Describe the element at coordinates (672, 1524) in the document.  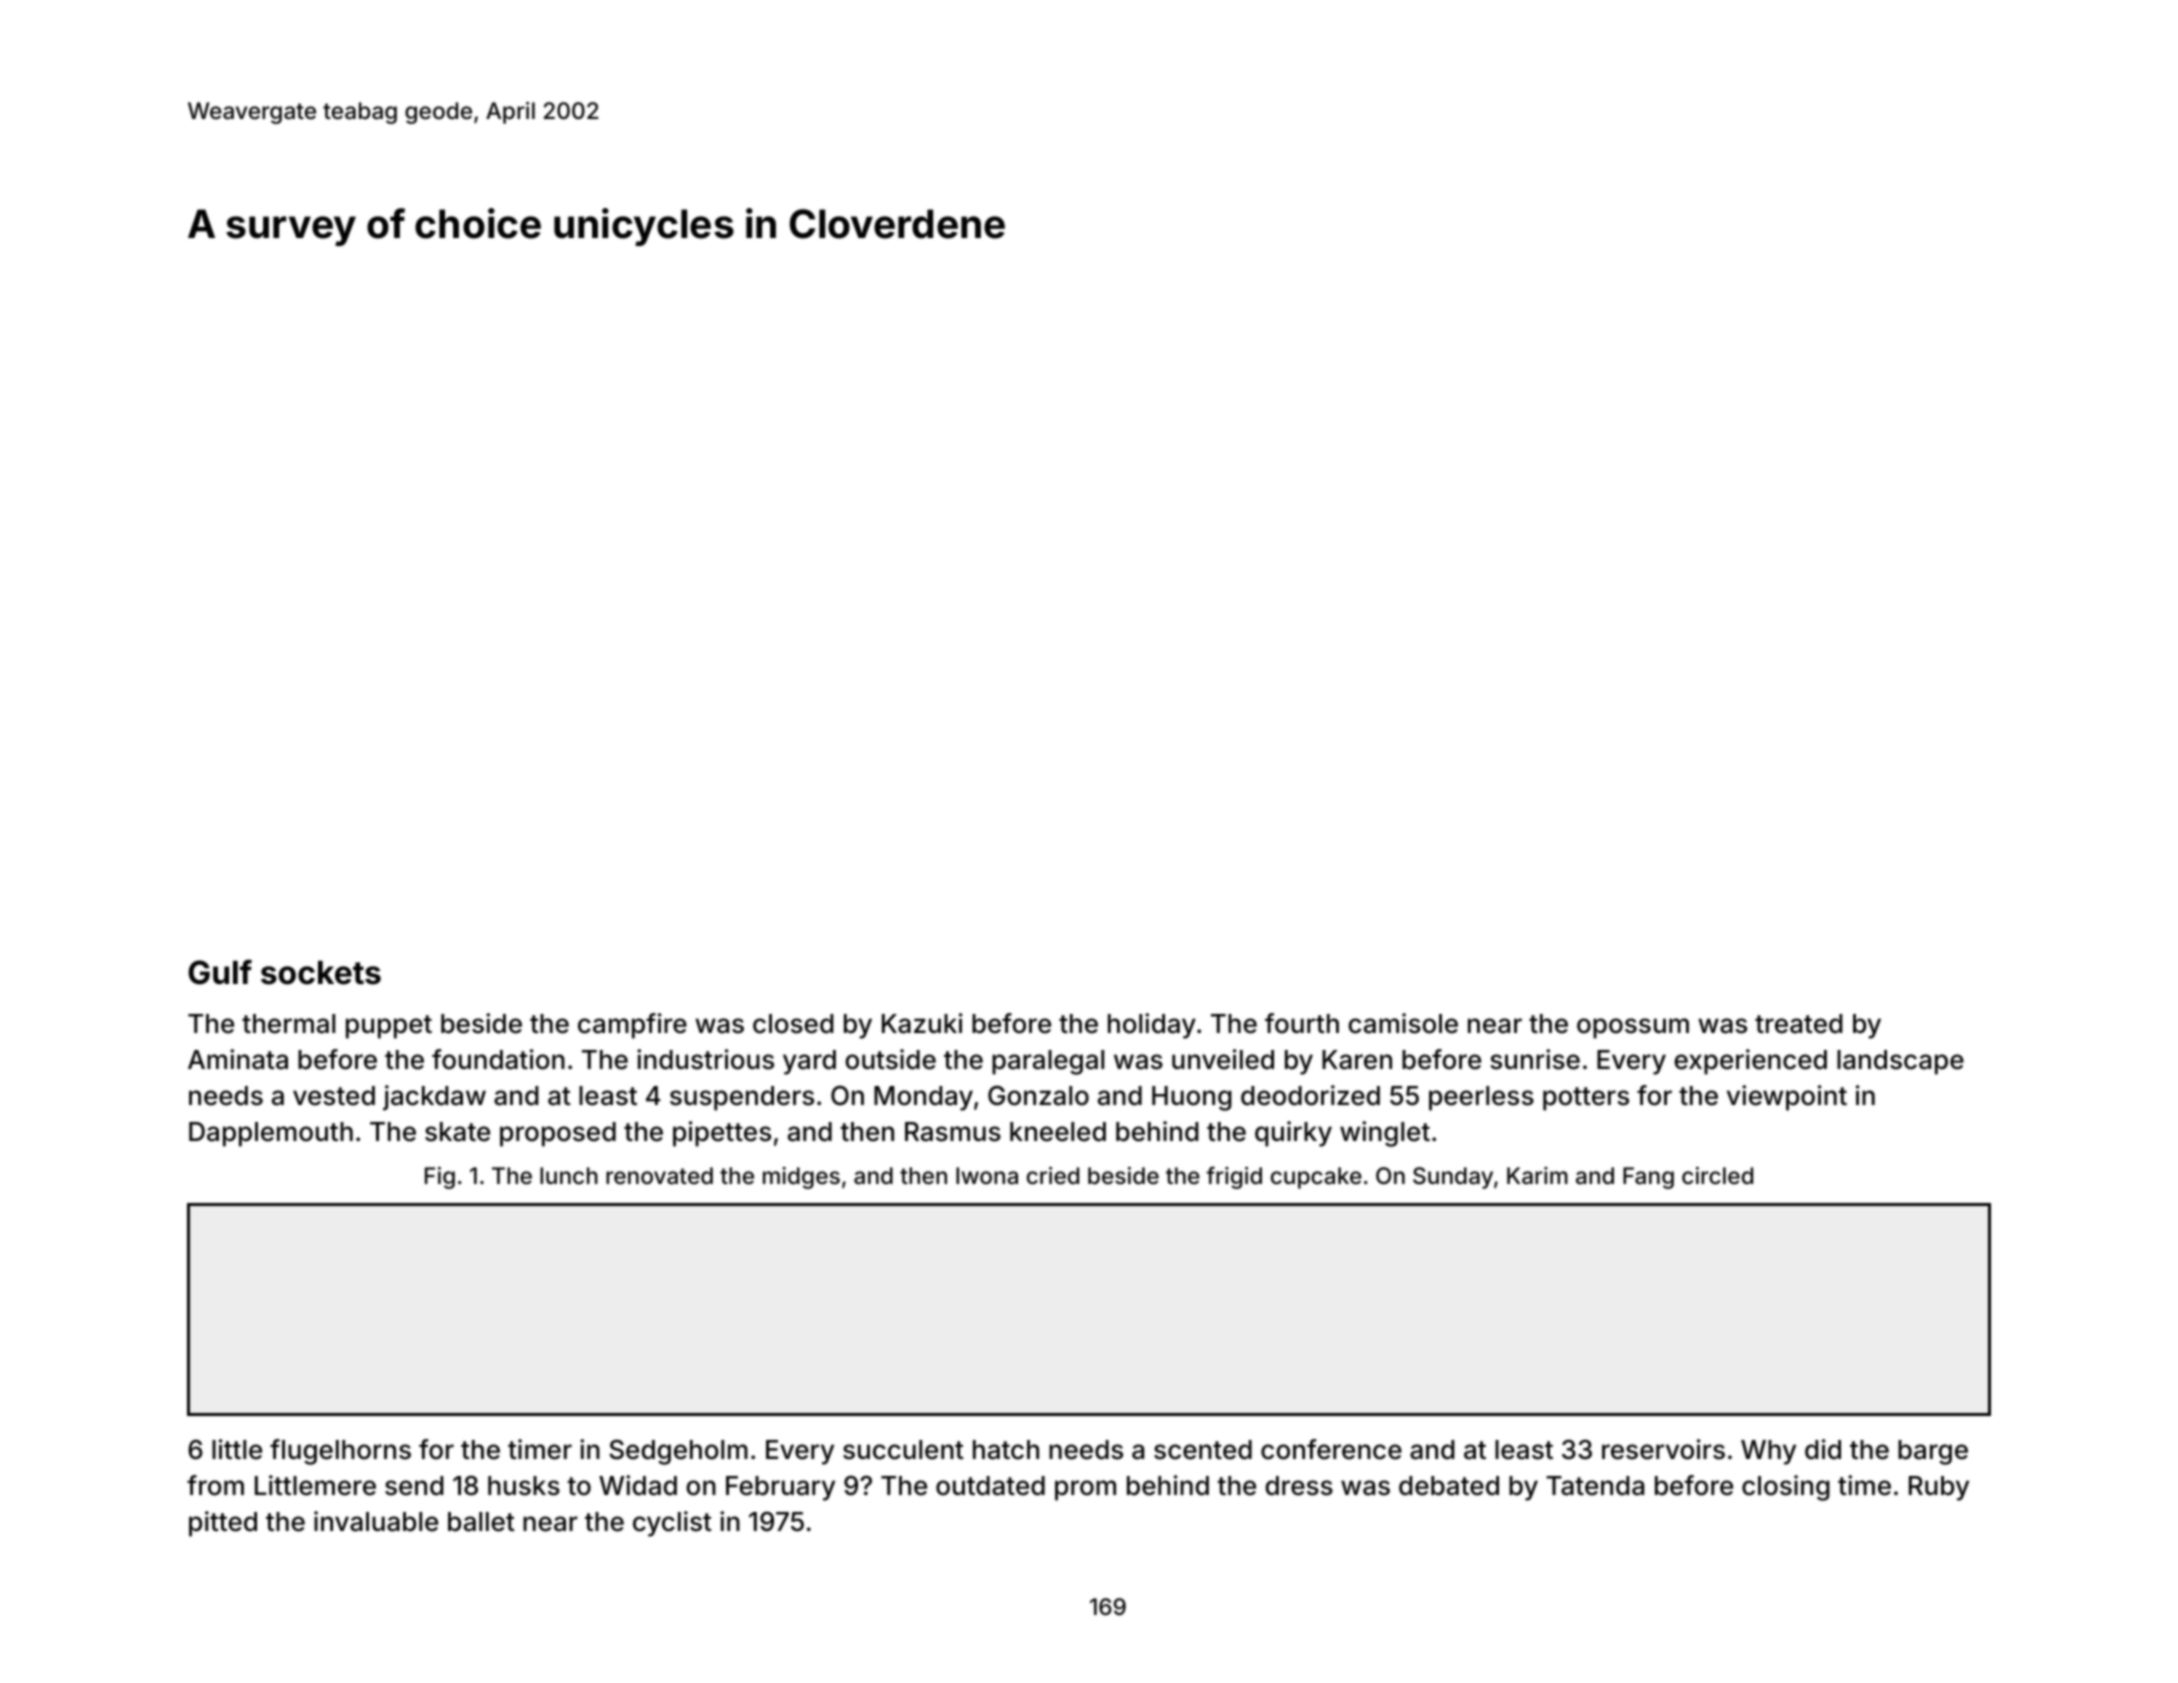
I see `cyclist` at that location.
